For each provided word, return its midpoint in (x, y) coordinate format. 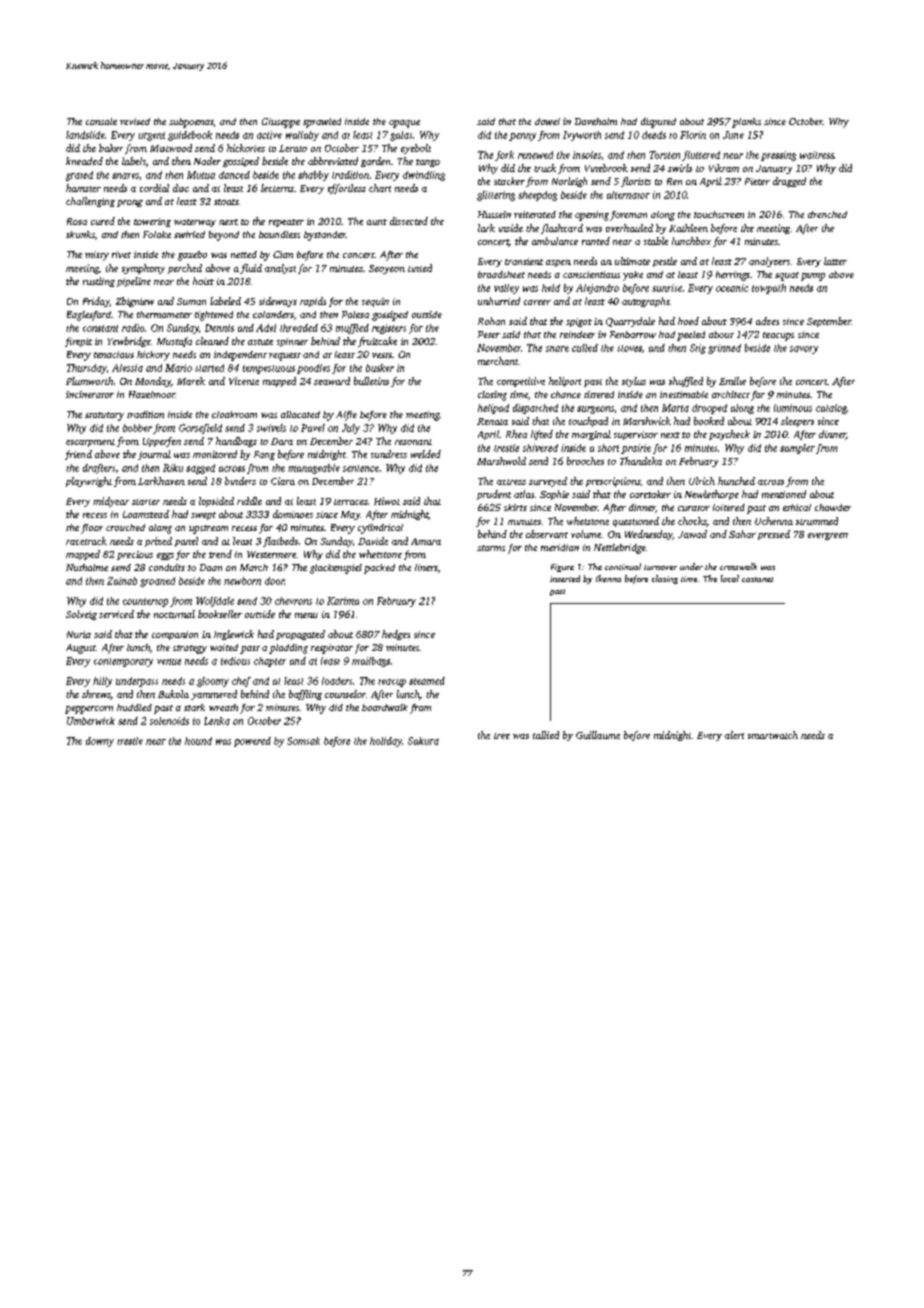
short (608, 448)
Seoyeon (387, 269)
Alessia (127, 368)
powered (252, 742)
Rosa (77, 221)
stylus (634, 382)
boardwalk (385, 707)
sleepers (797, 422)
